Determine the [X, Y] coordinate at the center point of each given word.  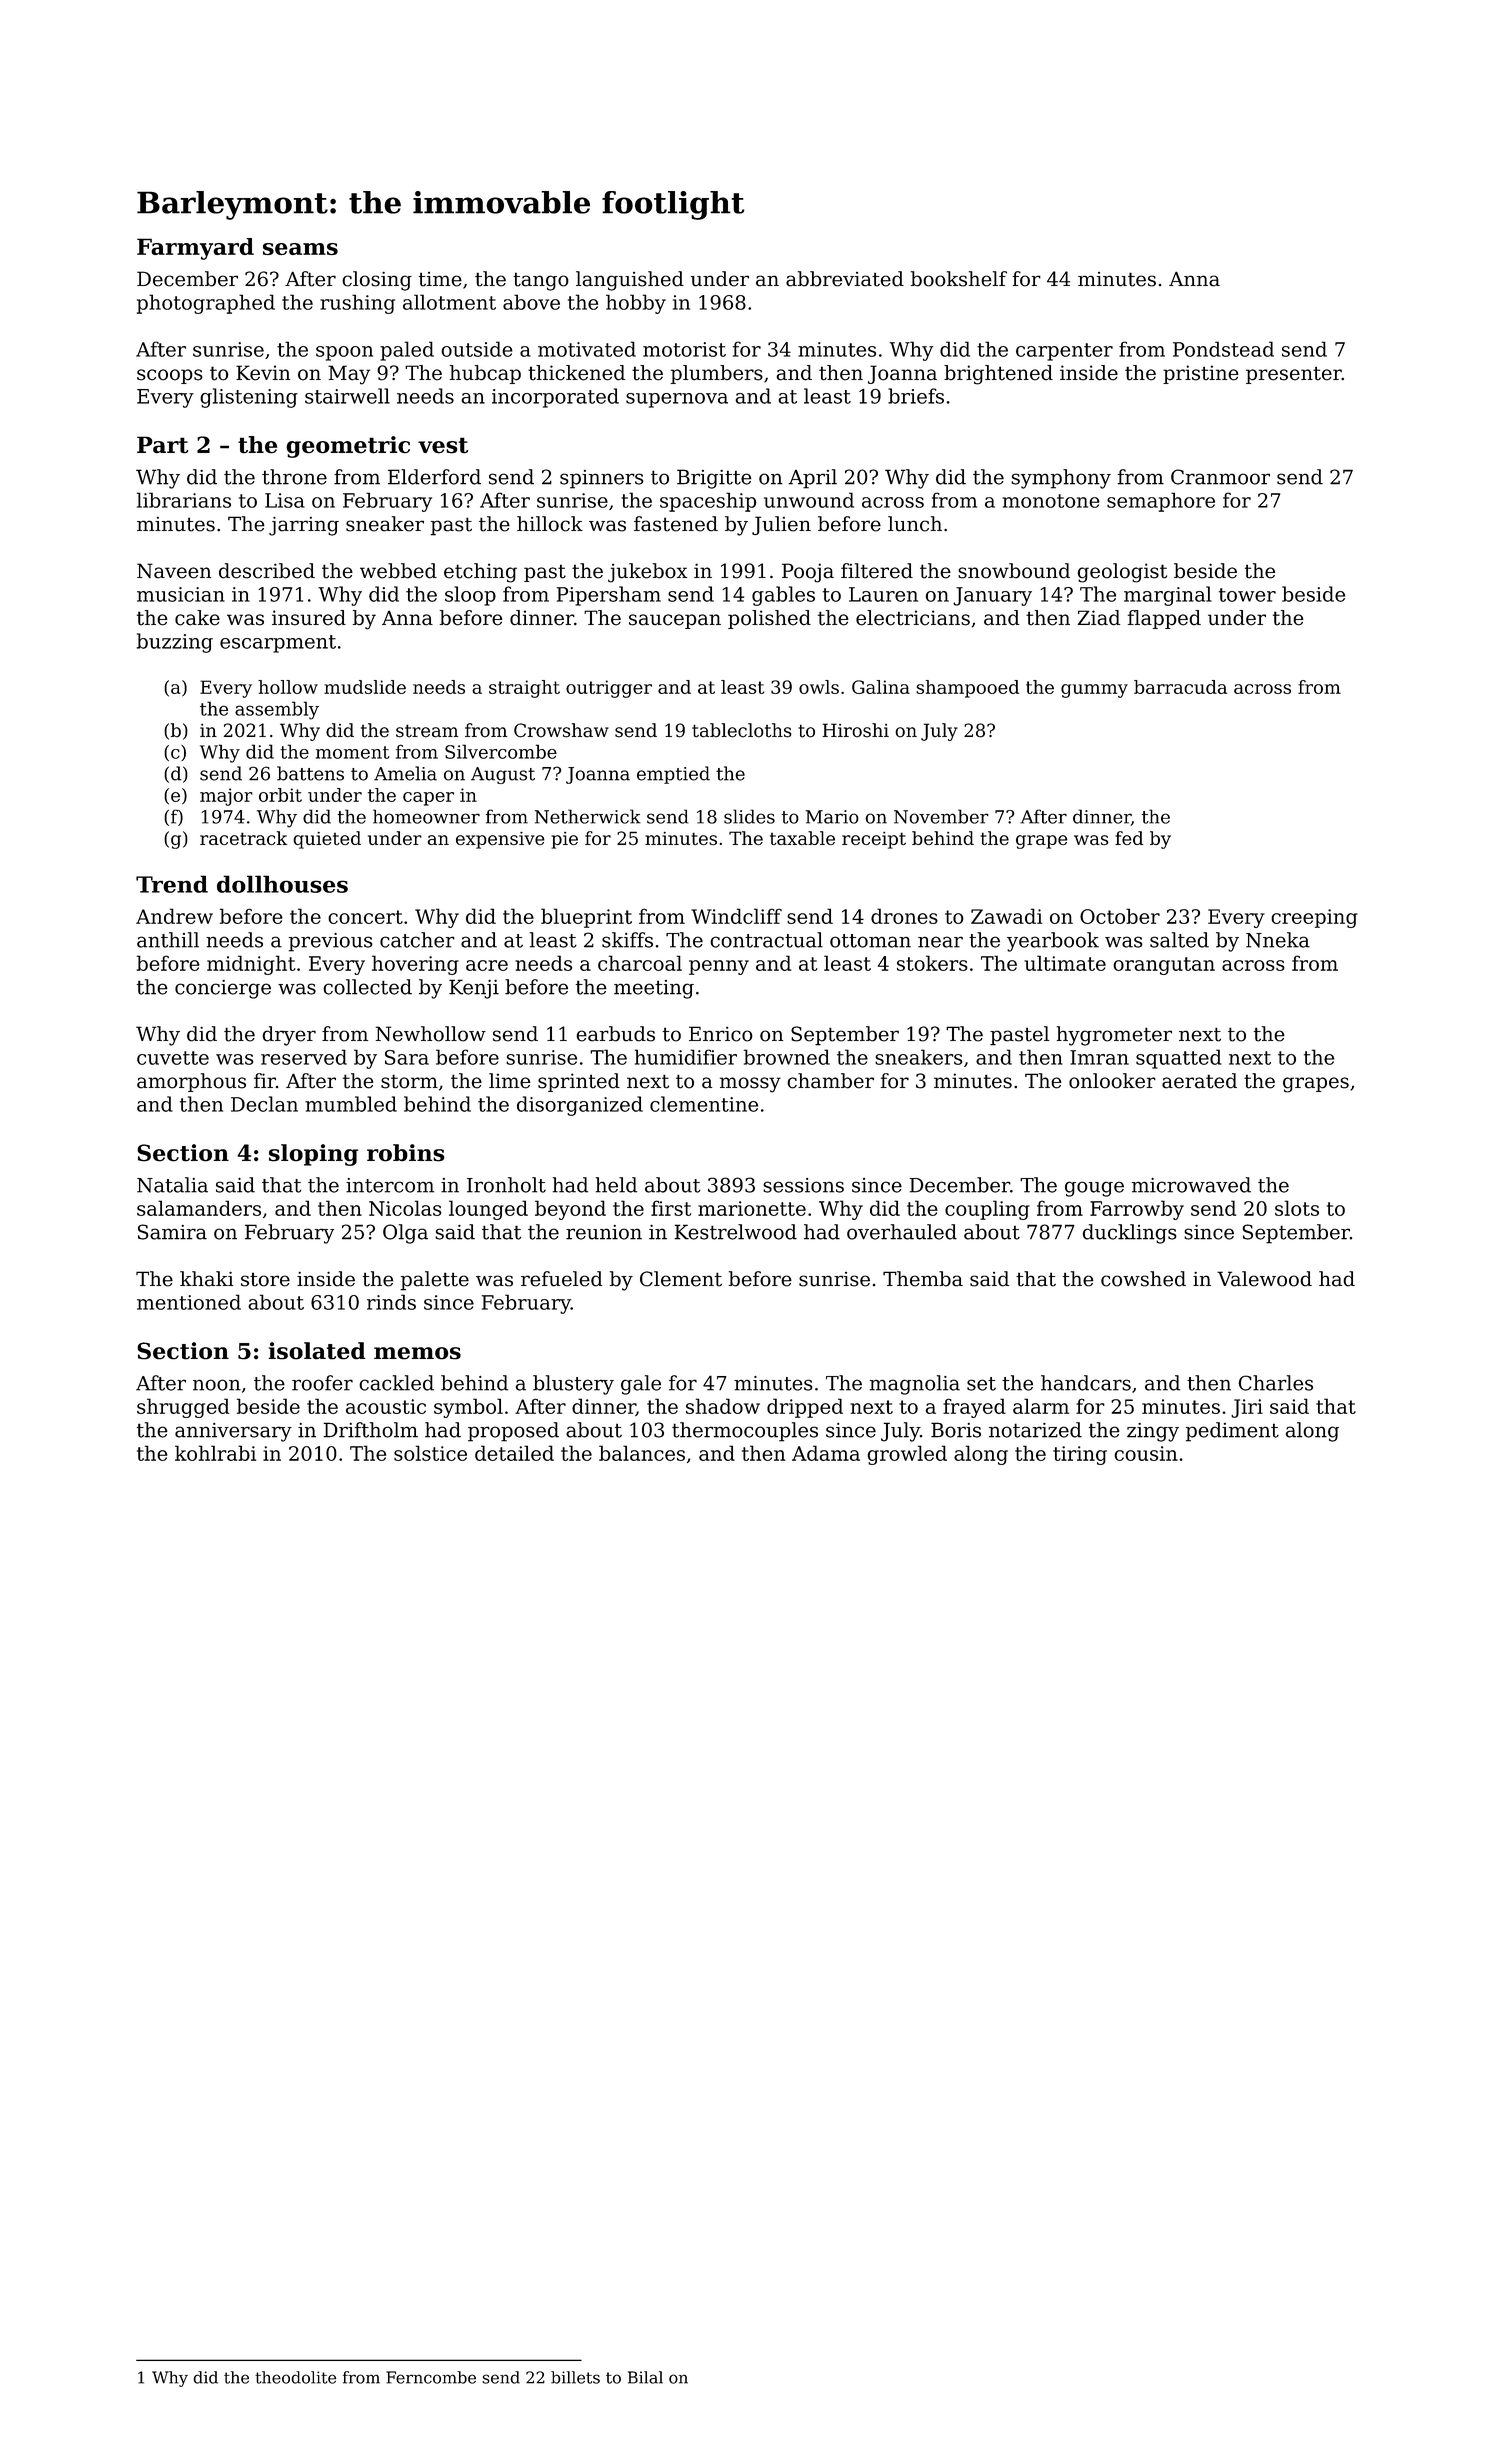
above [531, 302]
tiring [1080, 1455]
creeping [1314, 918]
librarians [184, 500]
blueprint [586, 918]
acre [487, 965]
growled [907, 1455]
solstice [430, 1453]
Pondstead [1223, 349]
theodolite [295, 2377]
